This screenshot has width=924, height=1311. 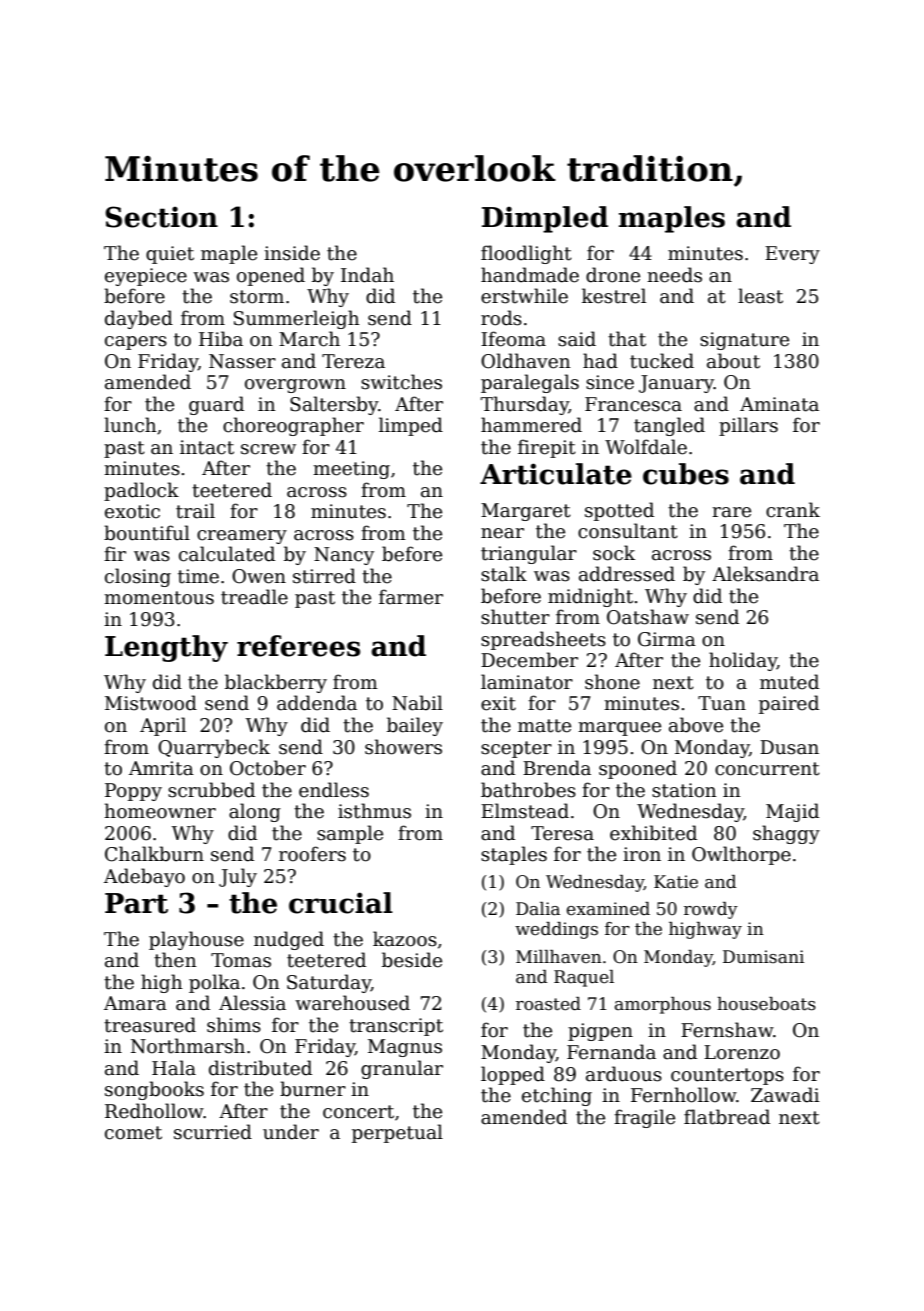 What do you see at coordinates (543, 640) in the screenshot?
I see `spreadsheets` at bounding box center [543, 640].
